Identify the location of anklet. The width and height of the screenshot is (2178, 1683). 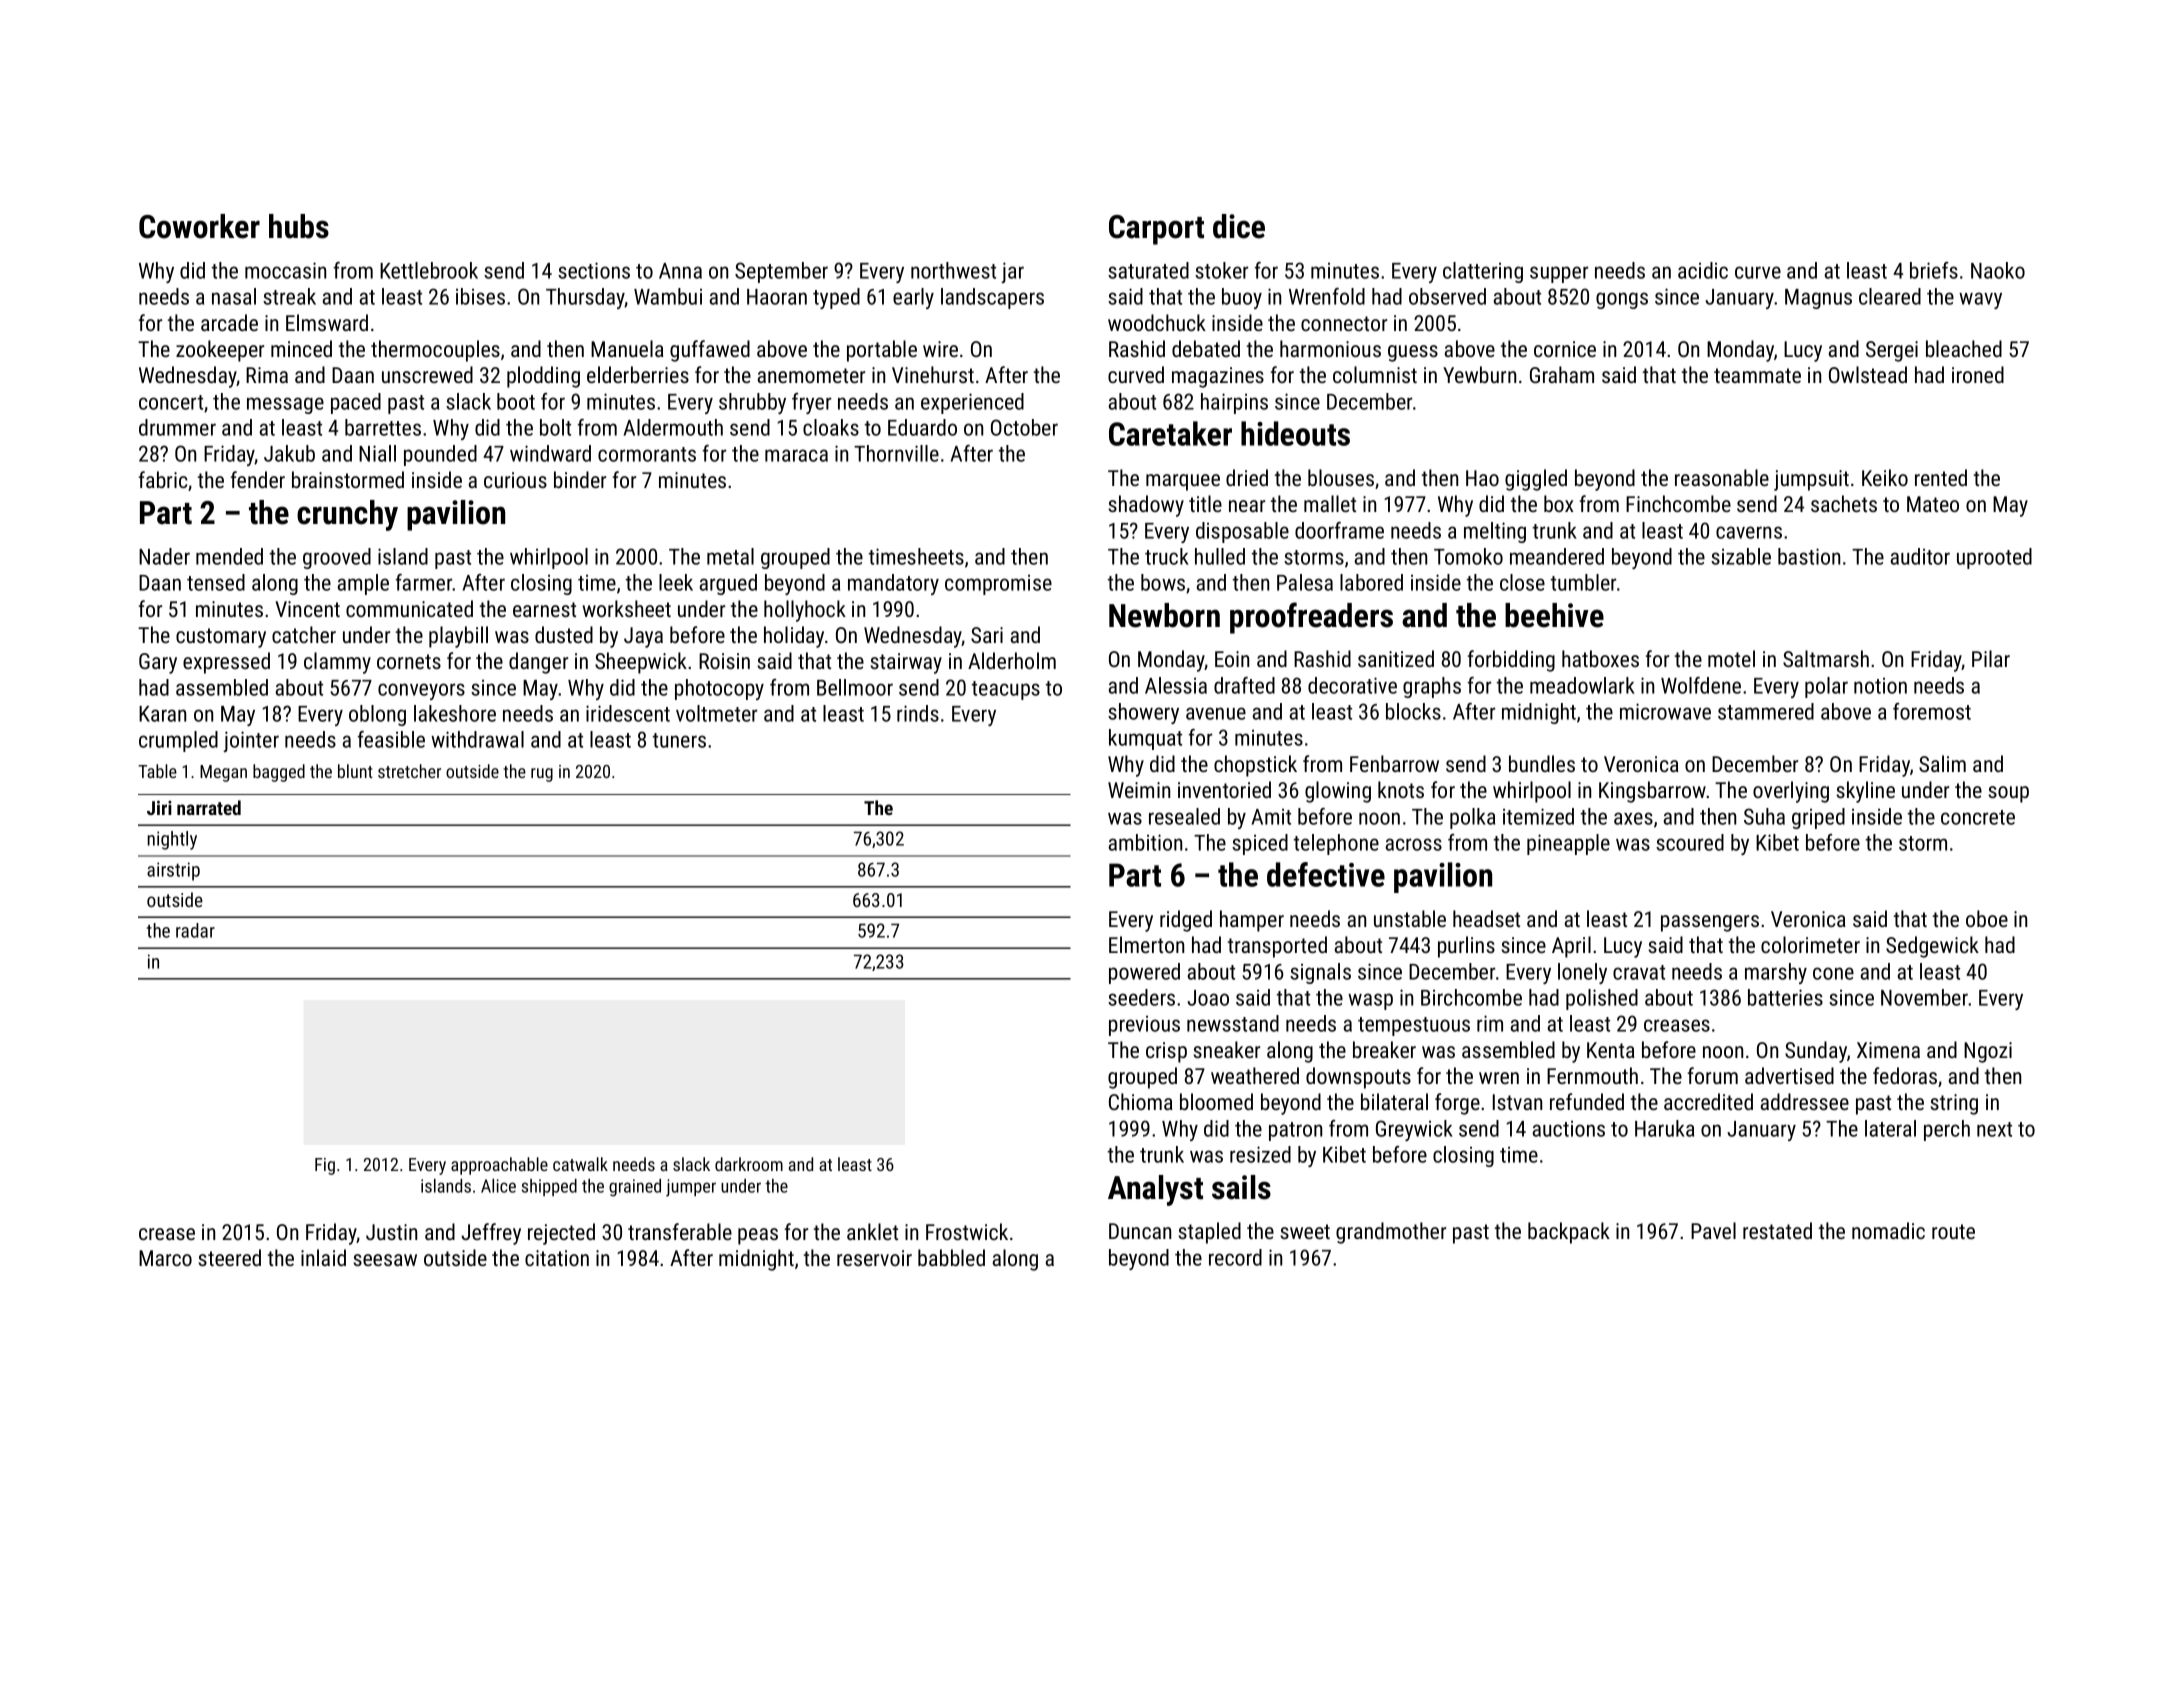
(872, 1231).
